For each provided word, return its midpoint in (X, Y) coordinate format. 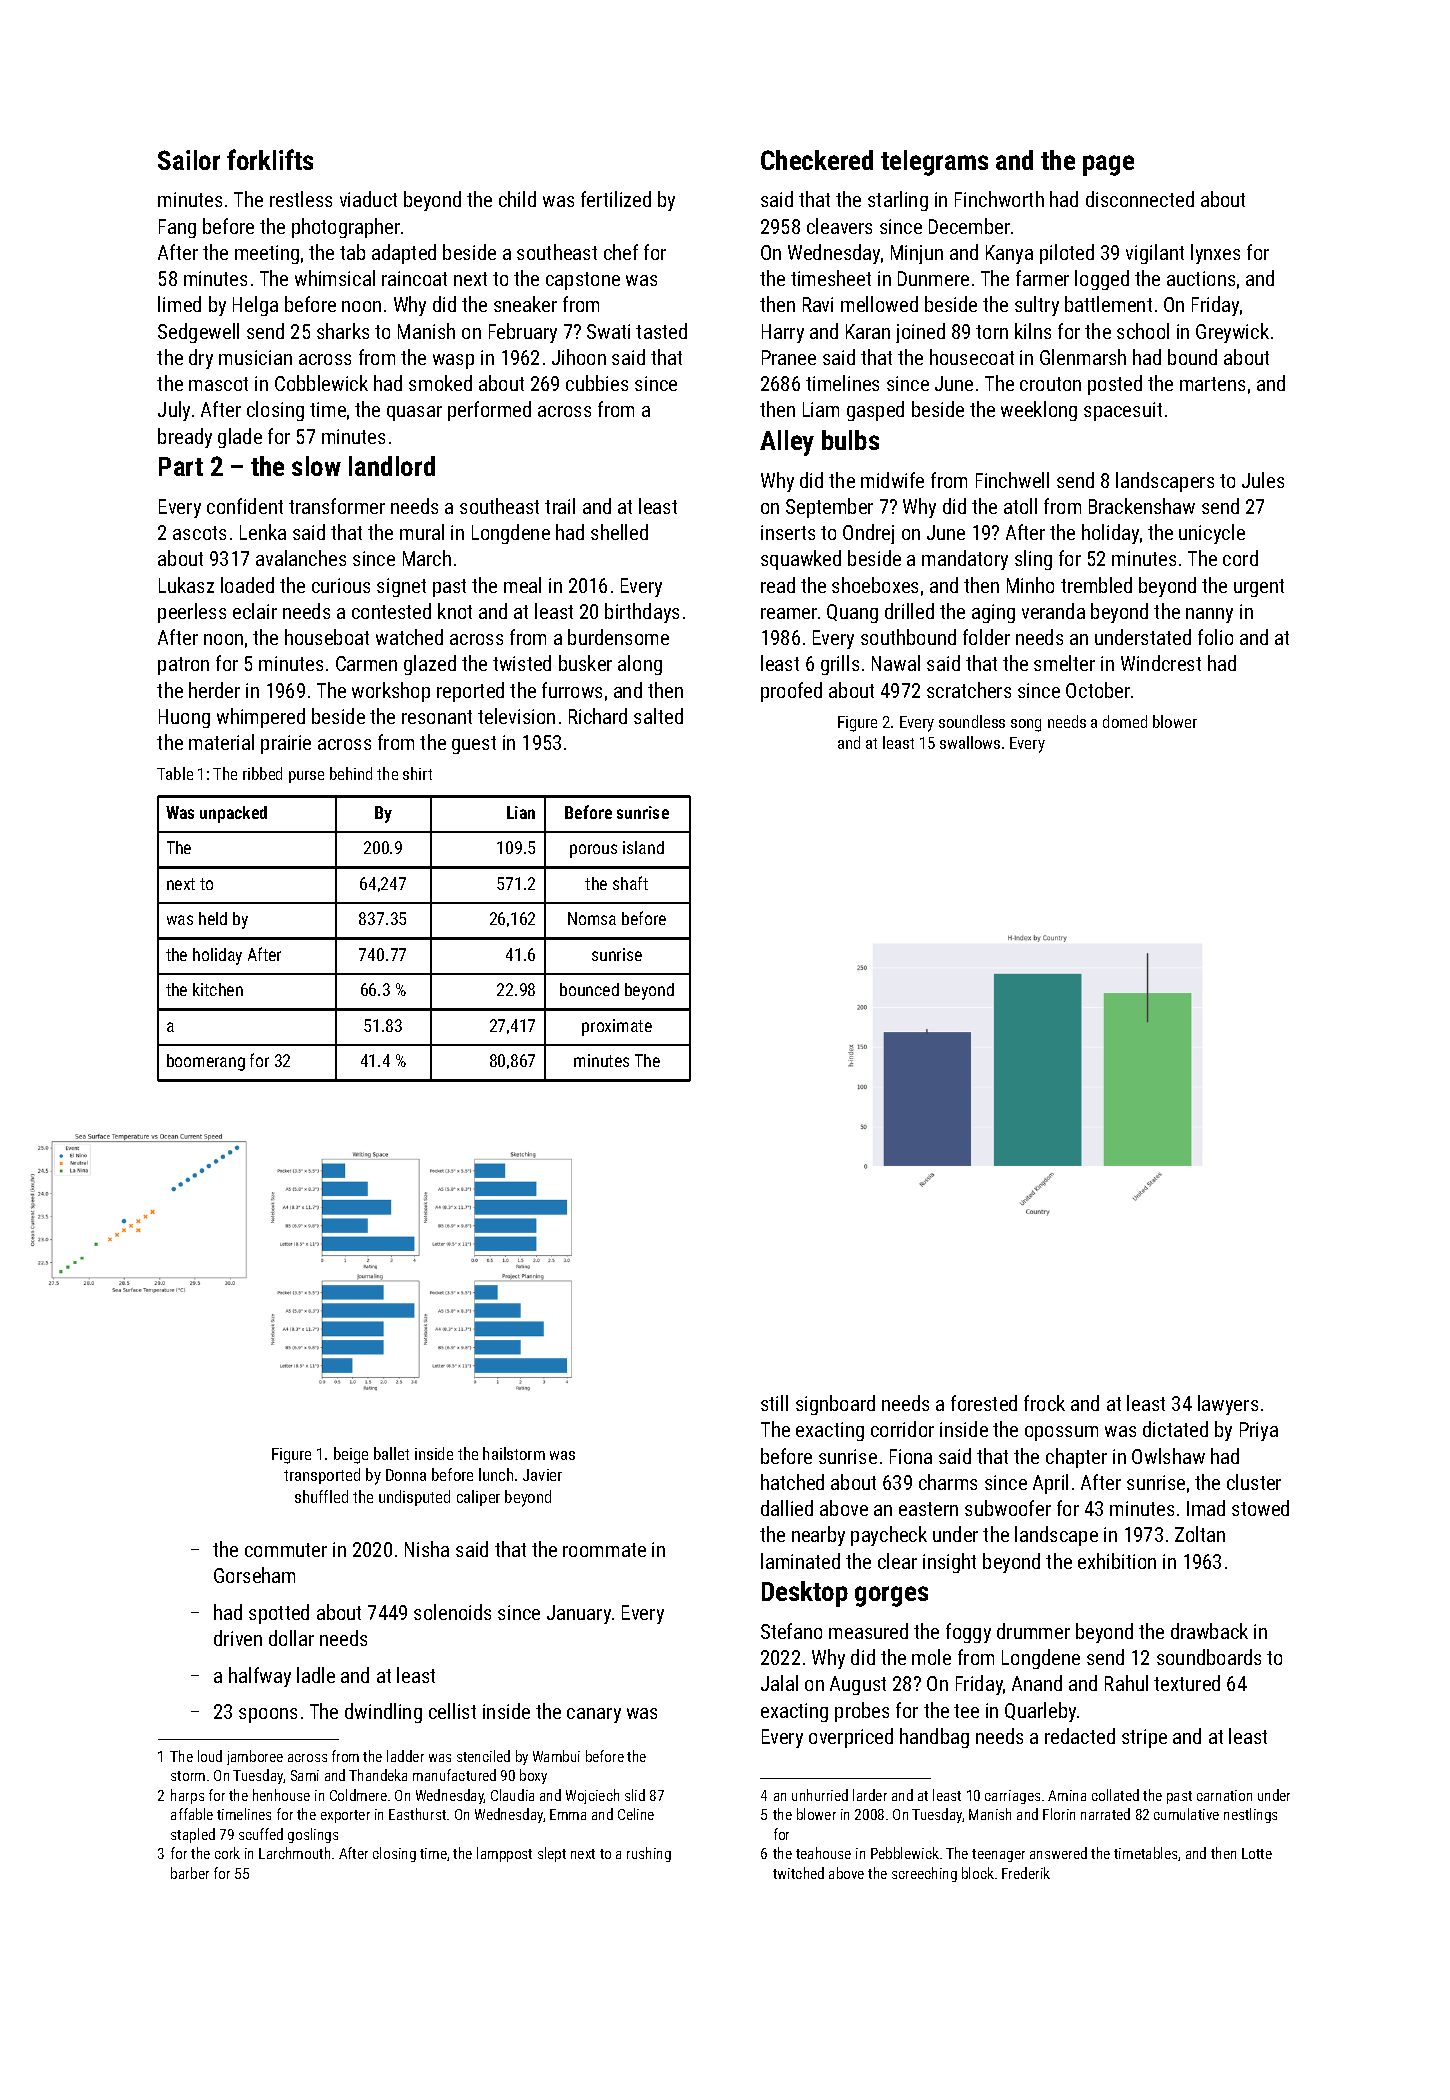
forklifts (270, 159)
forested (984, 1403)
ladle (316, 1675)
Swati (608, 331)
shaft (630, 883)
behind (351, 773)
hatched (792, 1482)
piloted (1067, 254)
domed (1125, 721)
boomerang (206, 1062)
